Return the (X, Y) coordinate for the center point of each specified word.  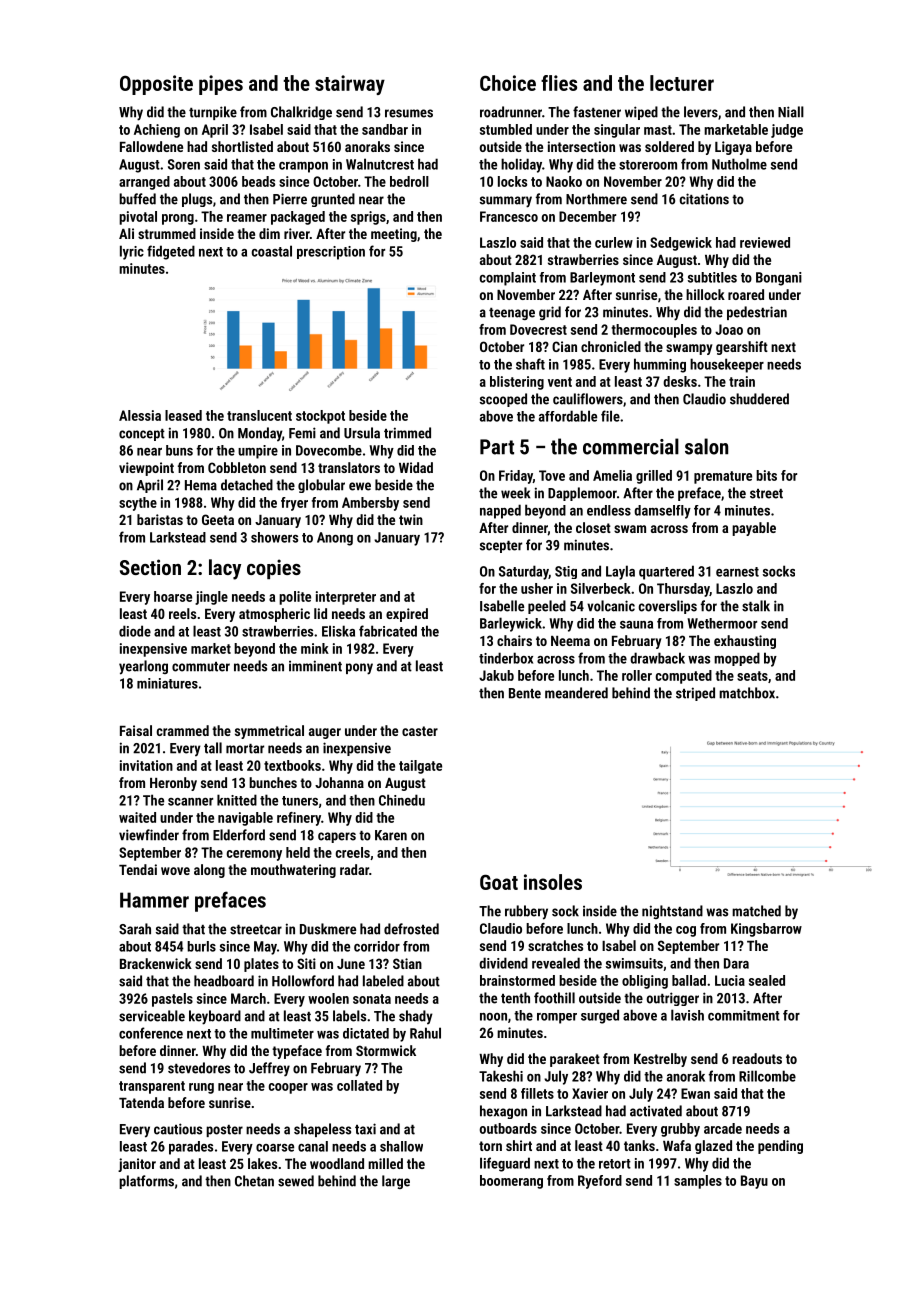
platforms (146, 1182)
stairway (350, 85)
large (396, 1182)
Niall (791, 112)
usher (537, 588)
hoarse (173, 596)
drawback (657, 658)
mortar (245, 749)
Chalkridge (301, 113)
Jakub (496, 675)
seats (752, 676)
